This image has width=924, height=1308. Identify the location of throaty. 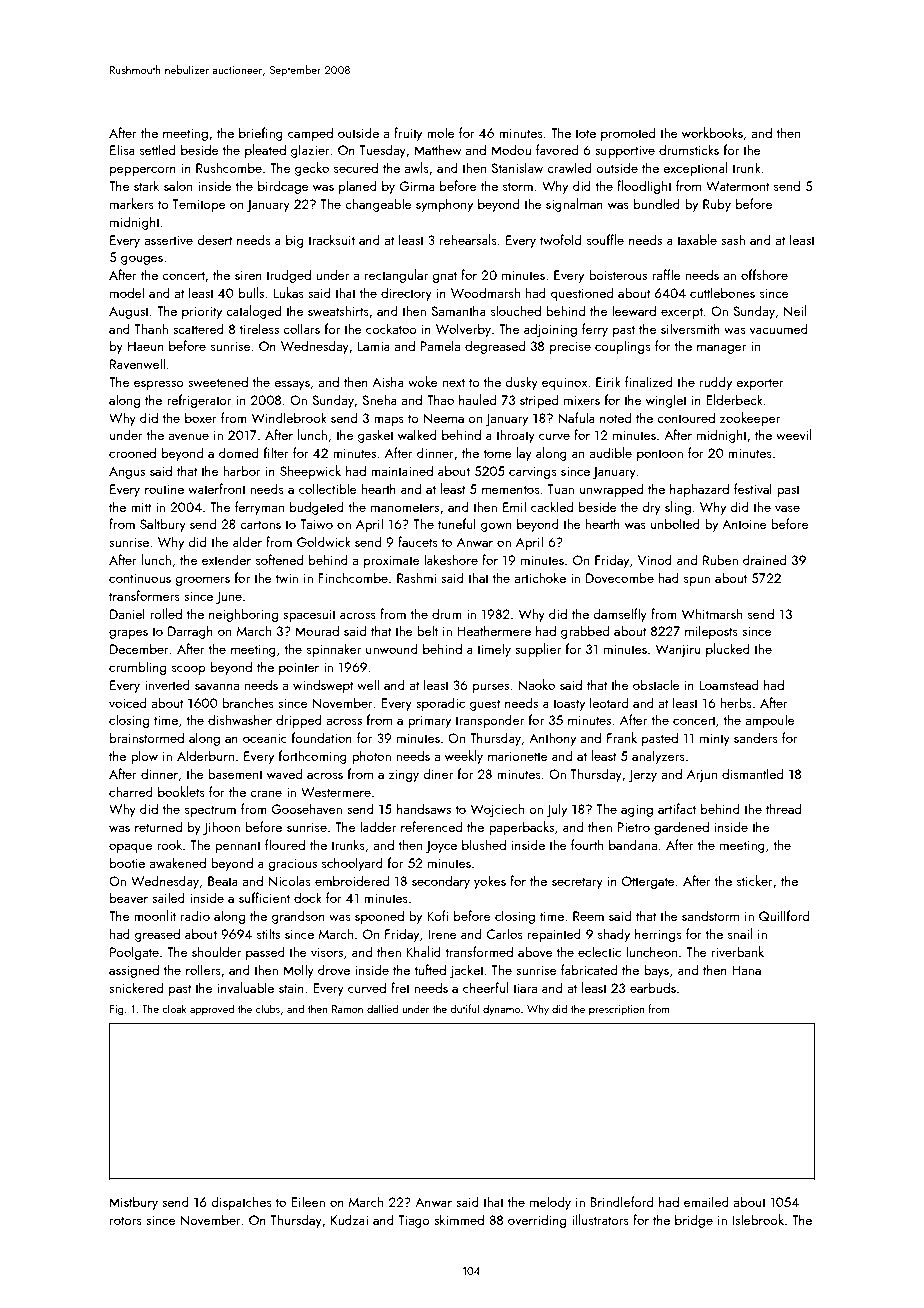
(515, 436).
